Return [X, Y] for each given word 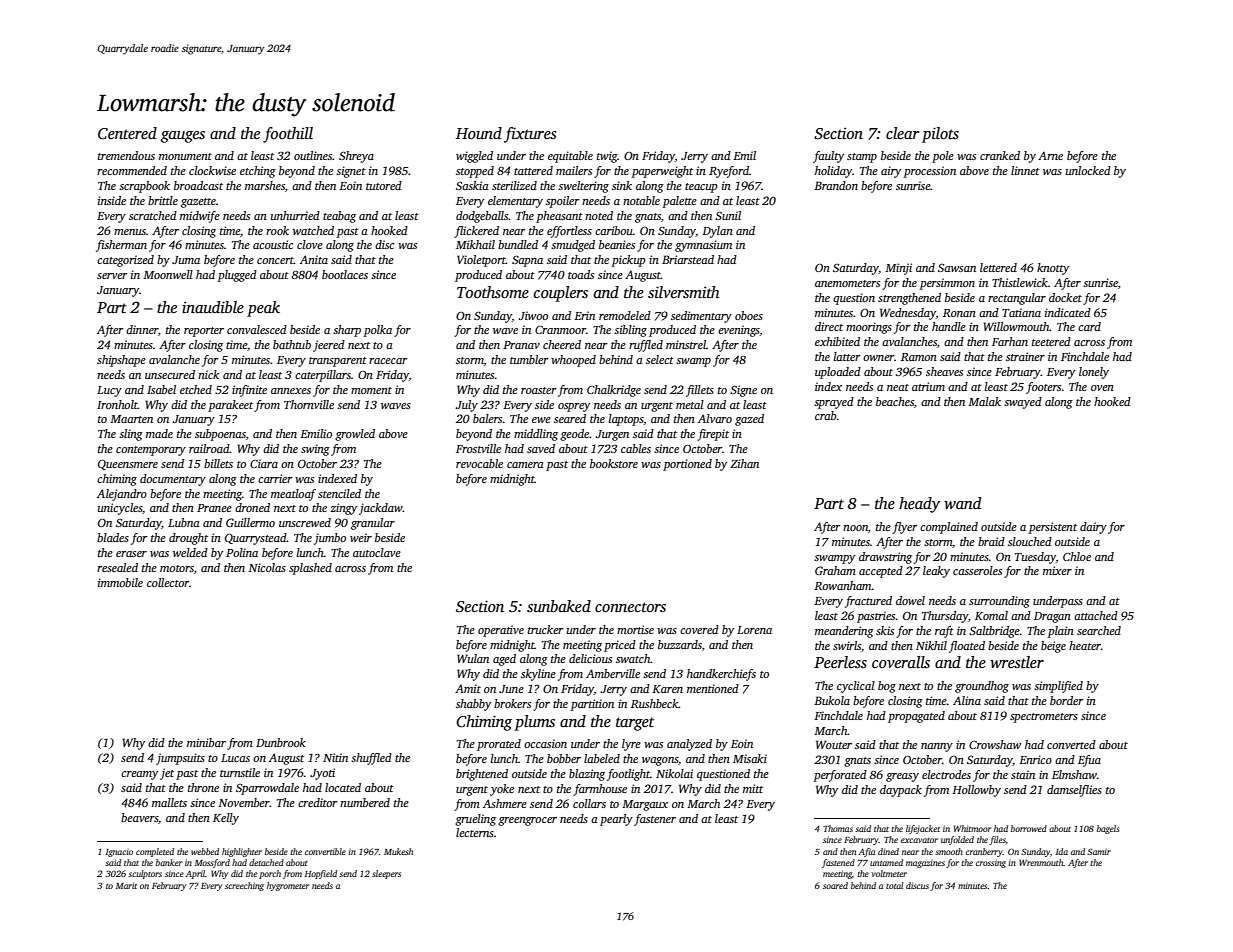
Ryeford [729, 172]
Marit [126, 885]
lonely [1094, 373]
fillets [700, 391]
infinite [249, 391]
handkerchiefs [721, 675]
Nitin [335, 757]
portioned [687, 465]
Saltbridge [994, 632]
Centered [127, 133]
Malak [984, 401]
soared [835, 885]
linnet [1025, 170]
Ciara [264, 463]
